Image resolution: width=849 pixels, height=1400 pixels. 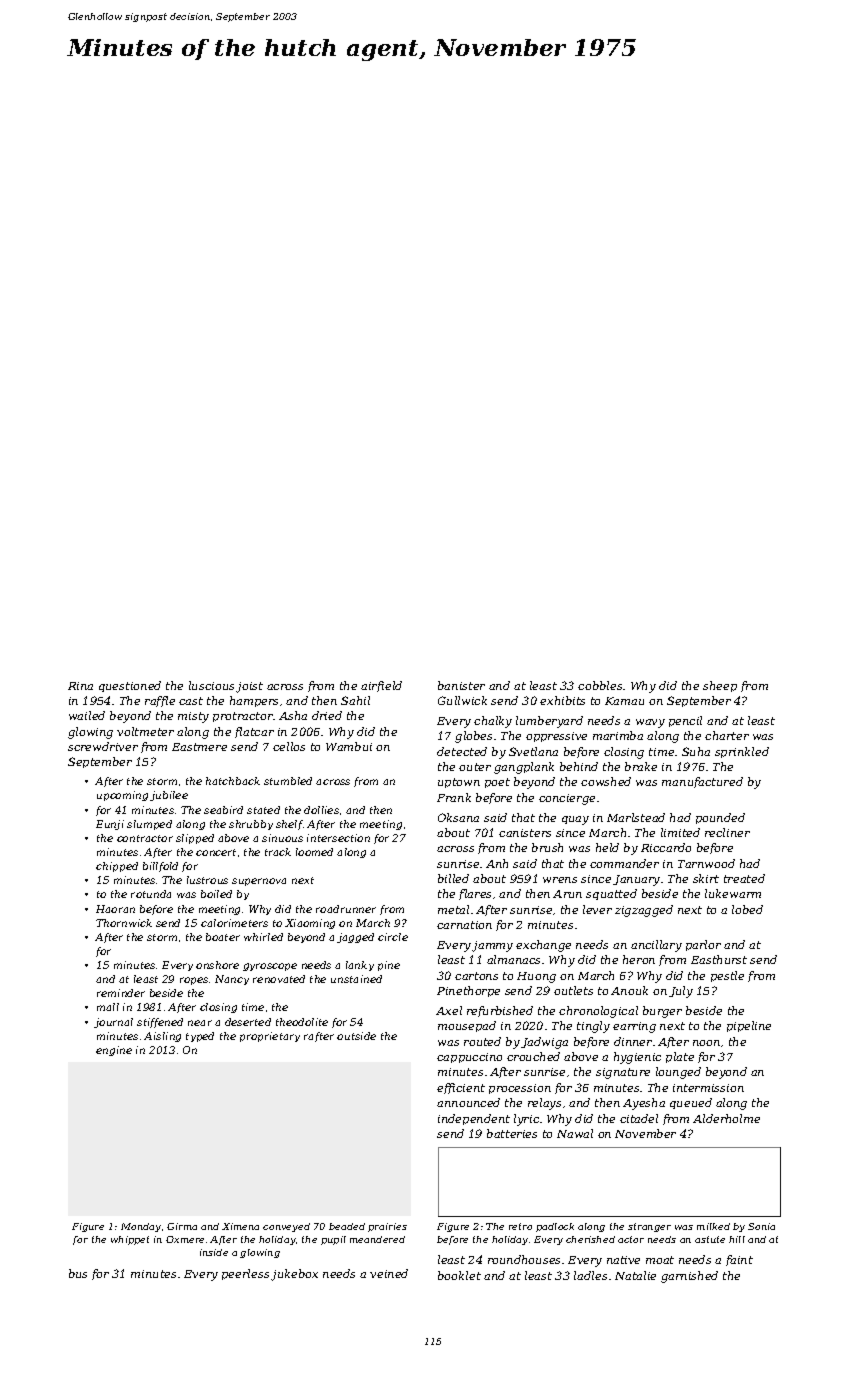 I want to click on roadrunner, so click(x=346, y=909).
